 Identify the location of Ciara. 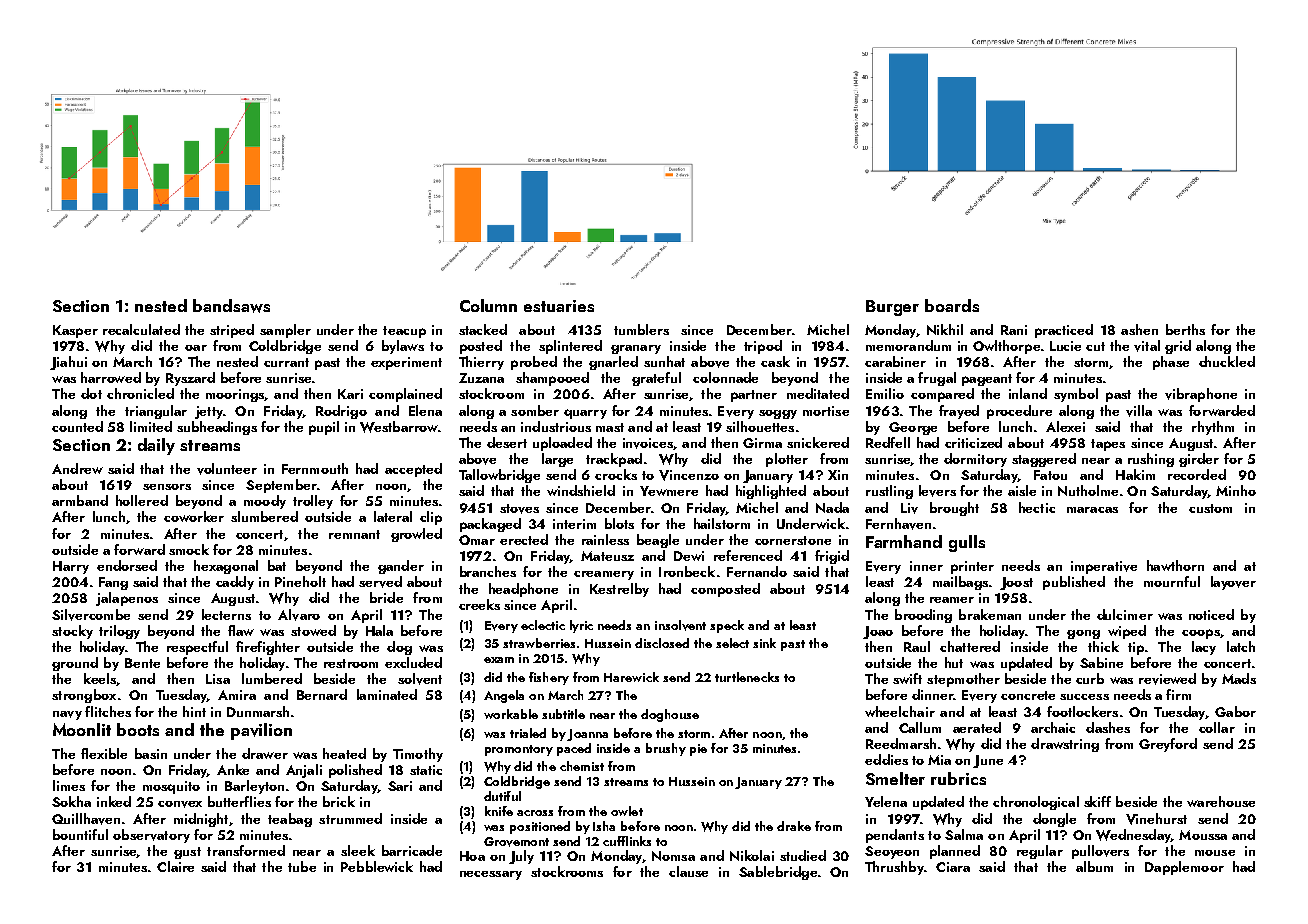
(953, 867).
